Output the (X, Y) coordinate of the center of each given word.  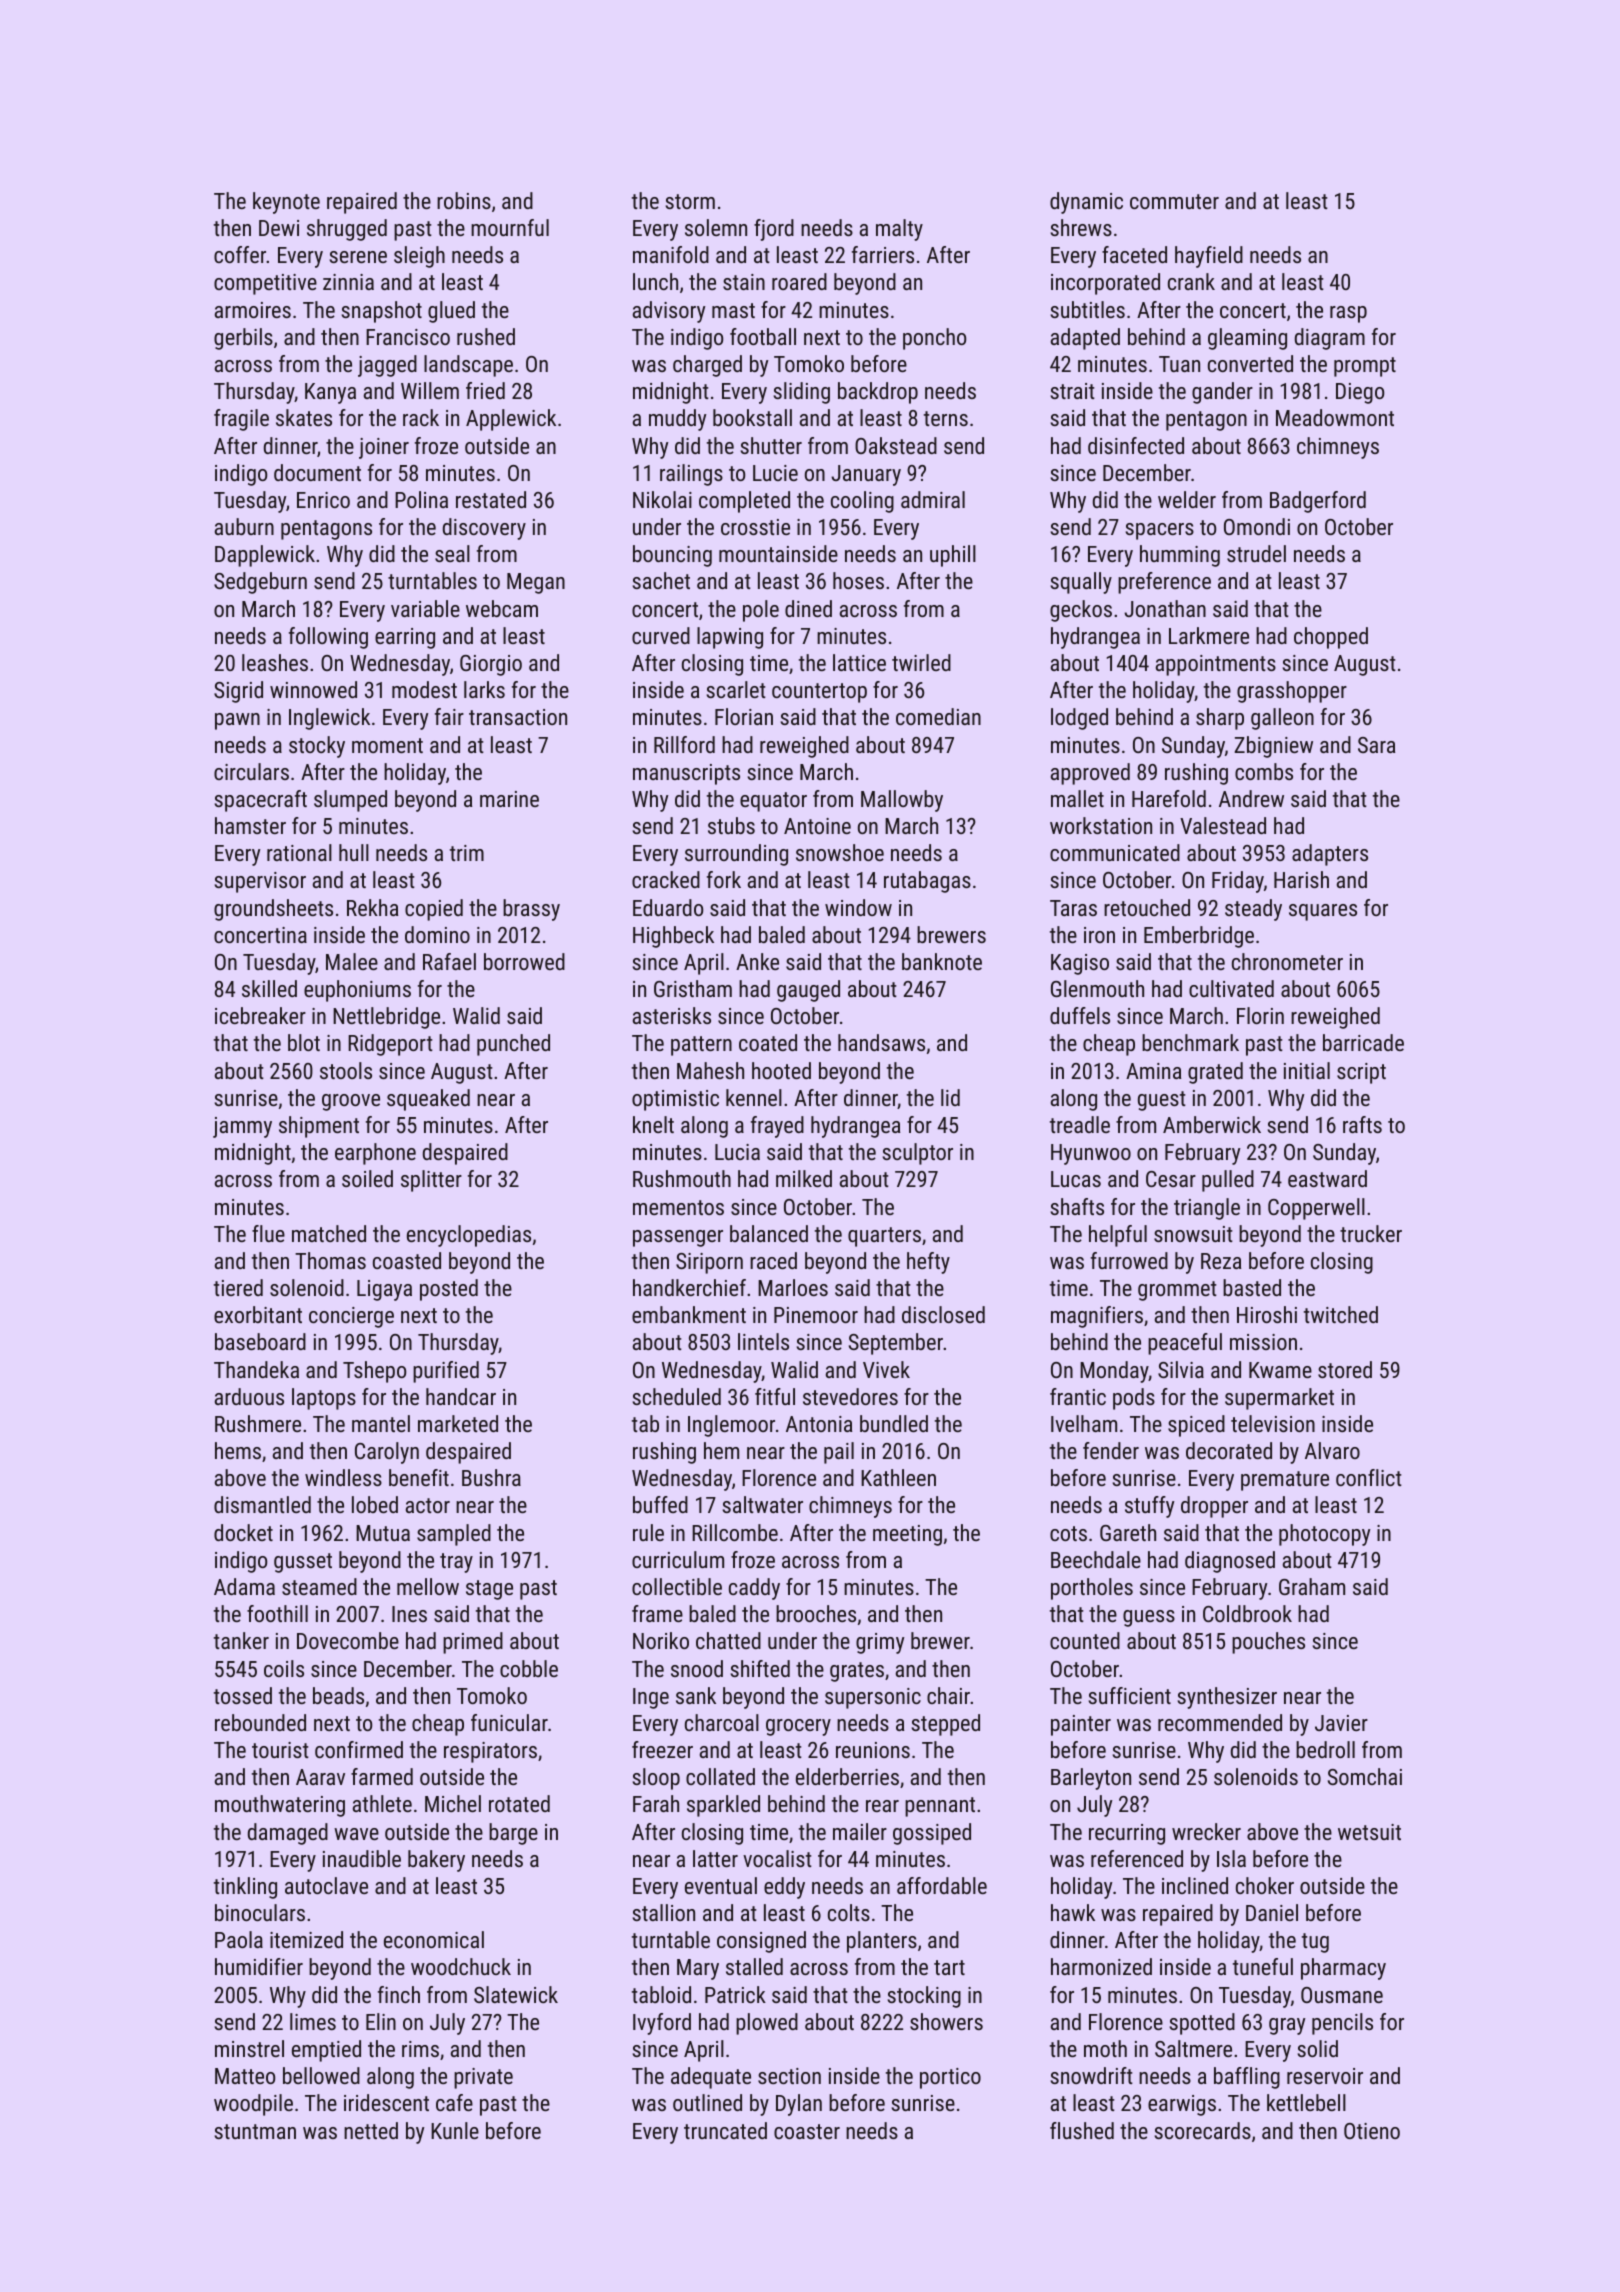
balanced (769, 1233)
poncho (934, 339)
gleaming (1247, 339)
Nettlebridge (386, 1018)
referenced (1137, 1858)
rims (420, 2049)
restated (491, 499)
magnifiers (1097, 1317)
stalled (754, 1966)
